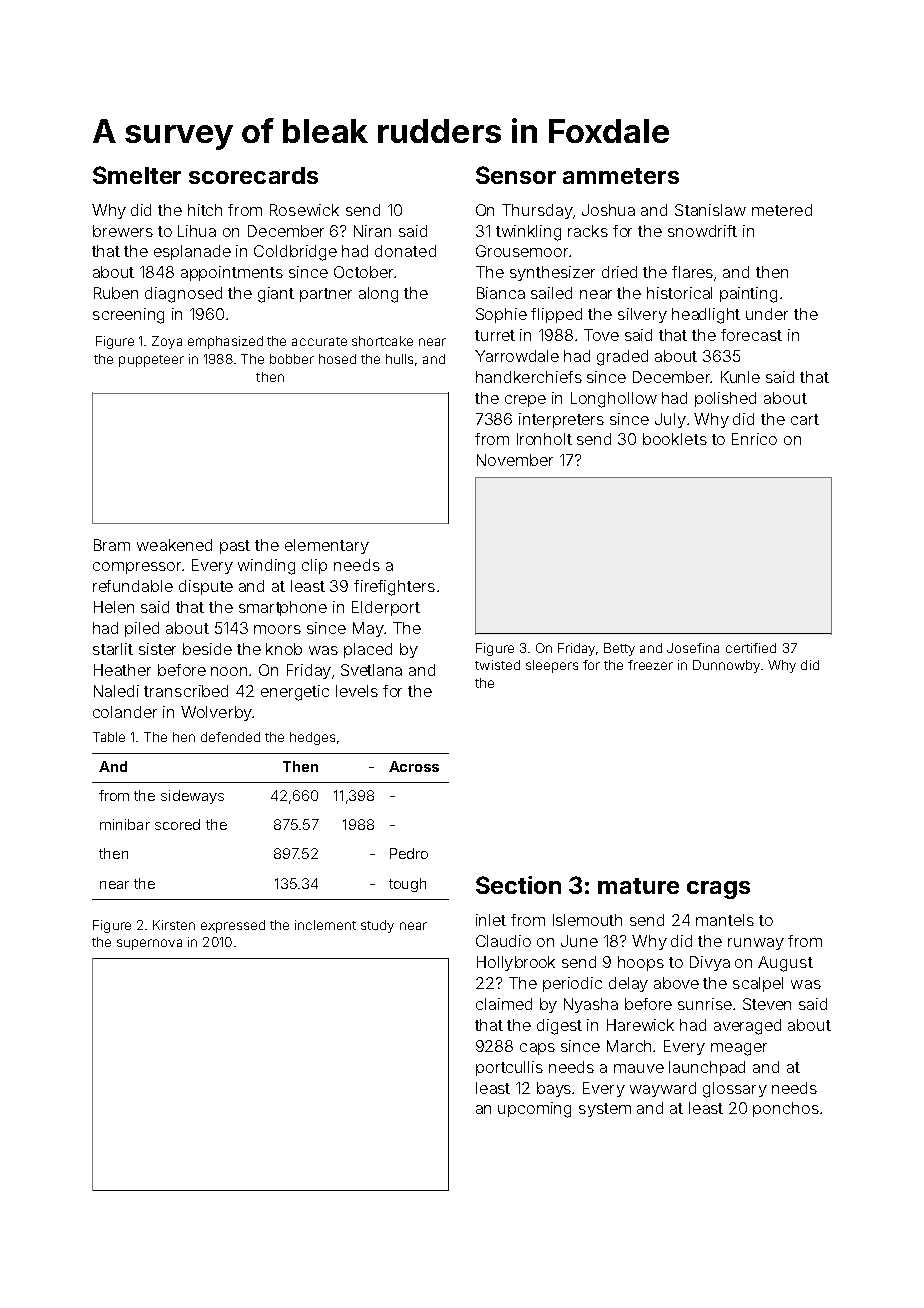 The width and height of the image is (924, 1308). Describe the element at coordinates (409, 853) in the image. I see `Pedro` at that location.
